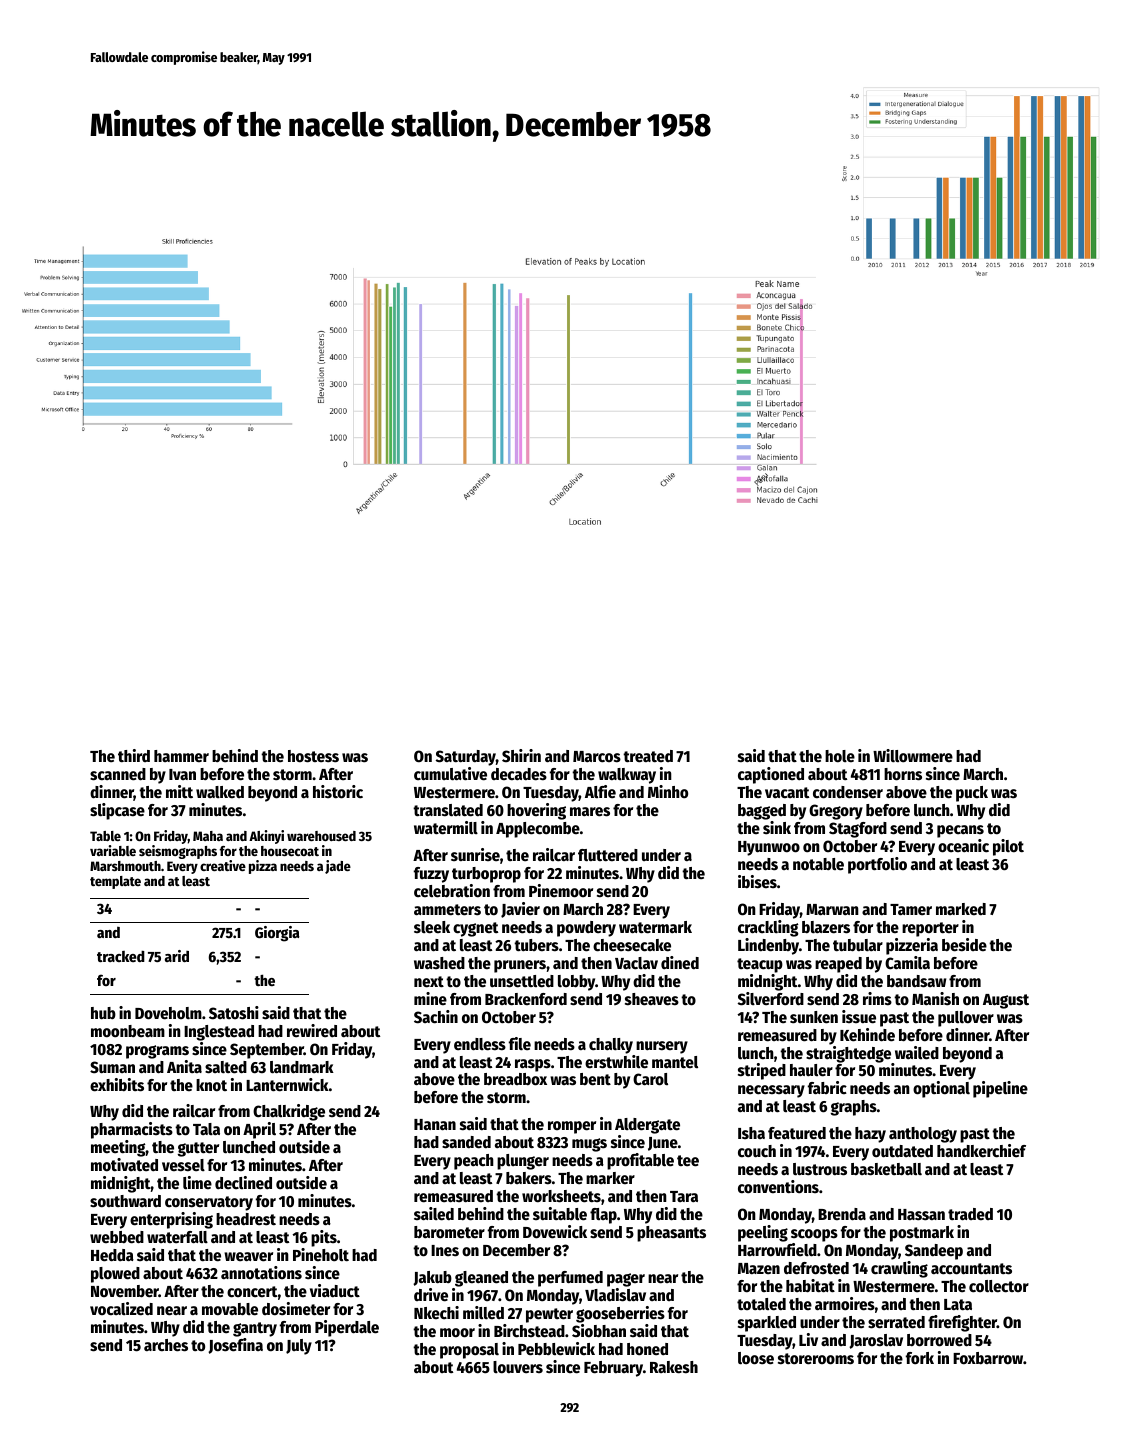 The width and height of the screenshot is (1121, 1450). I want to click on watermill, so click(446, 828).
